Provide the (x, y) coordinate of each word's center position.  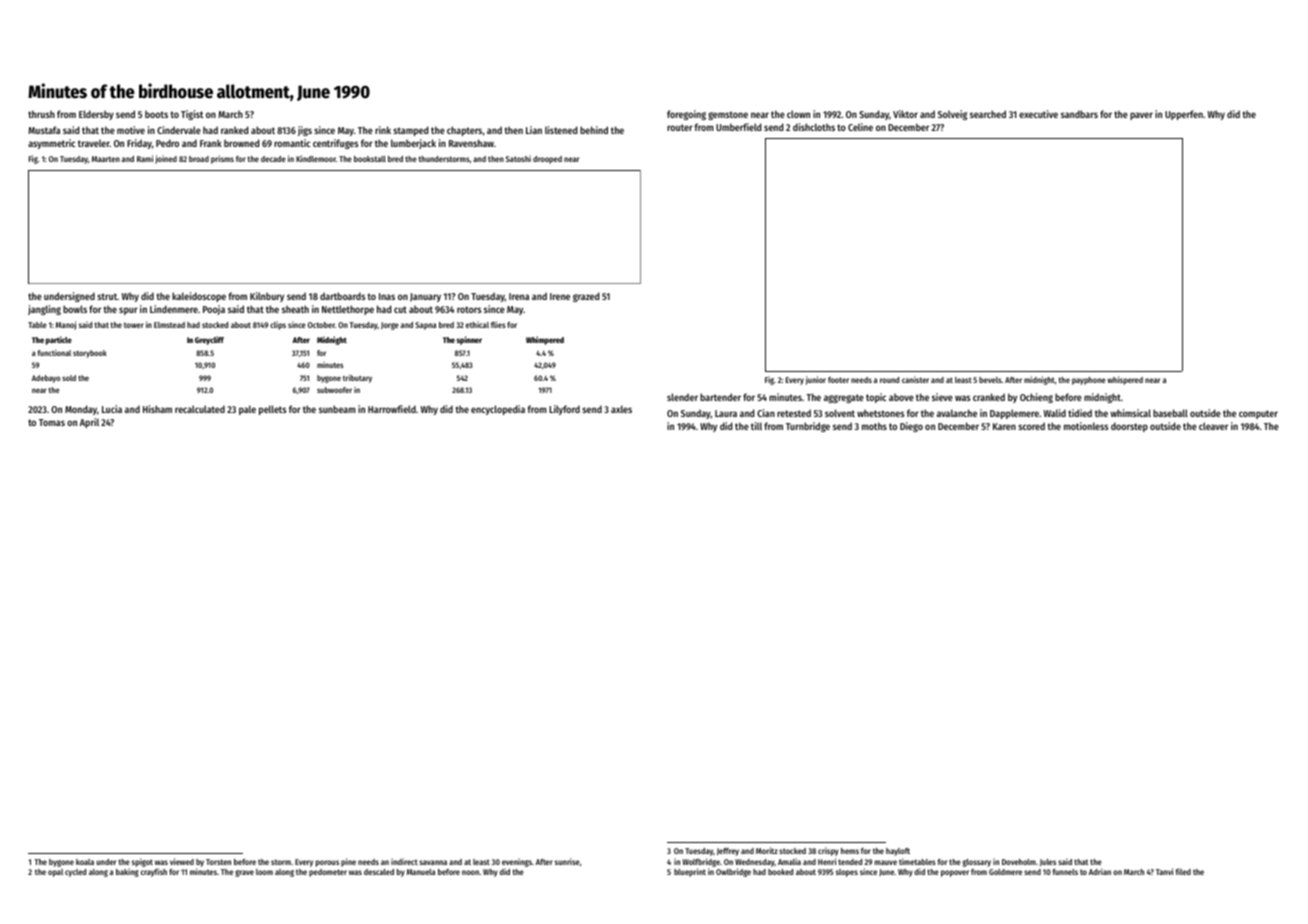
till (756, 426)
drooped (547, 160)
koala (85, 862)
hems (850, 851)
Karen (1004, 426)
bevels (990, 380)
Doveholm (1019, 862)
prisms (222, 159)
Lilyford (564, 410)
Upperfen (1184, 115)
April (89, 423)
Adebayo (46, 379)
